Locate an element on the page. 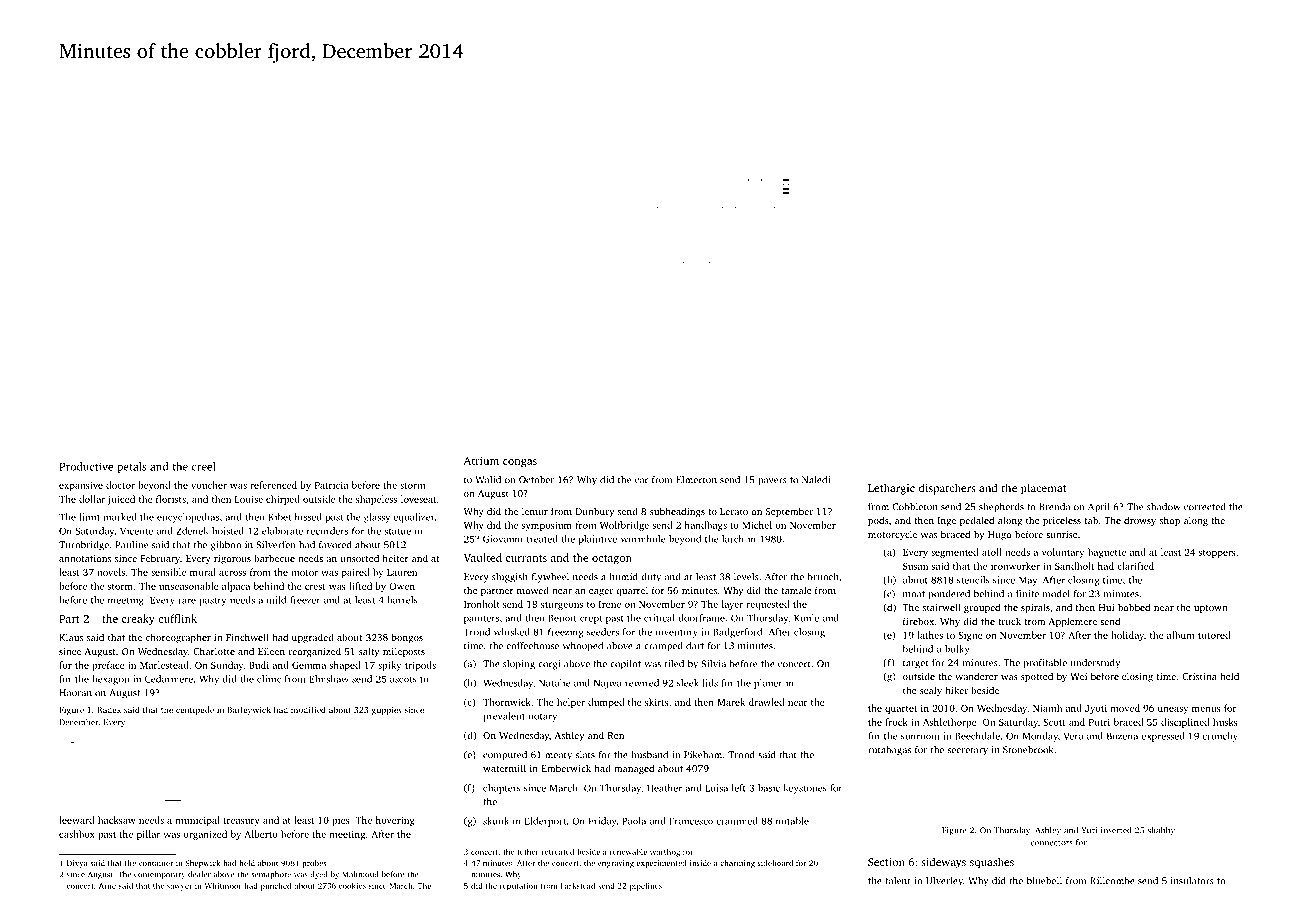 This image has width=1308, height=924. baguette is located at coordinates (1107, 553).
